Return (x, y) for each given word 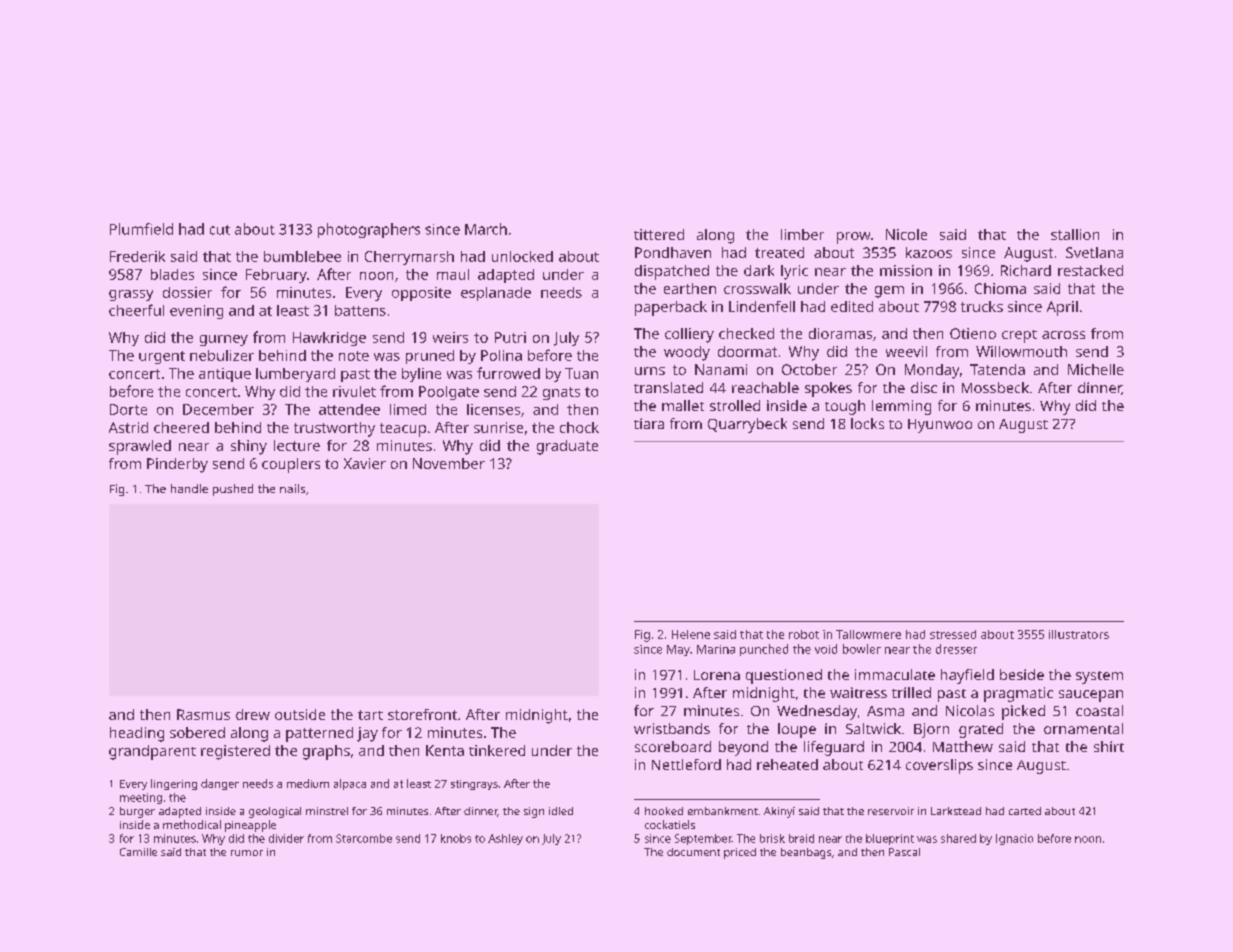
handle (189, 488)
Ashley (505, 839)
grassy (131, 295)
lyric (794, 272)
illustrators (1079, 634)
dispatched (672, 272)
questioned (784, 676)
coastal (1099, 710)
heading (137, 734)
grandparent (152, 752)
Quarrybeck (747, 425)
